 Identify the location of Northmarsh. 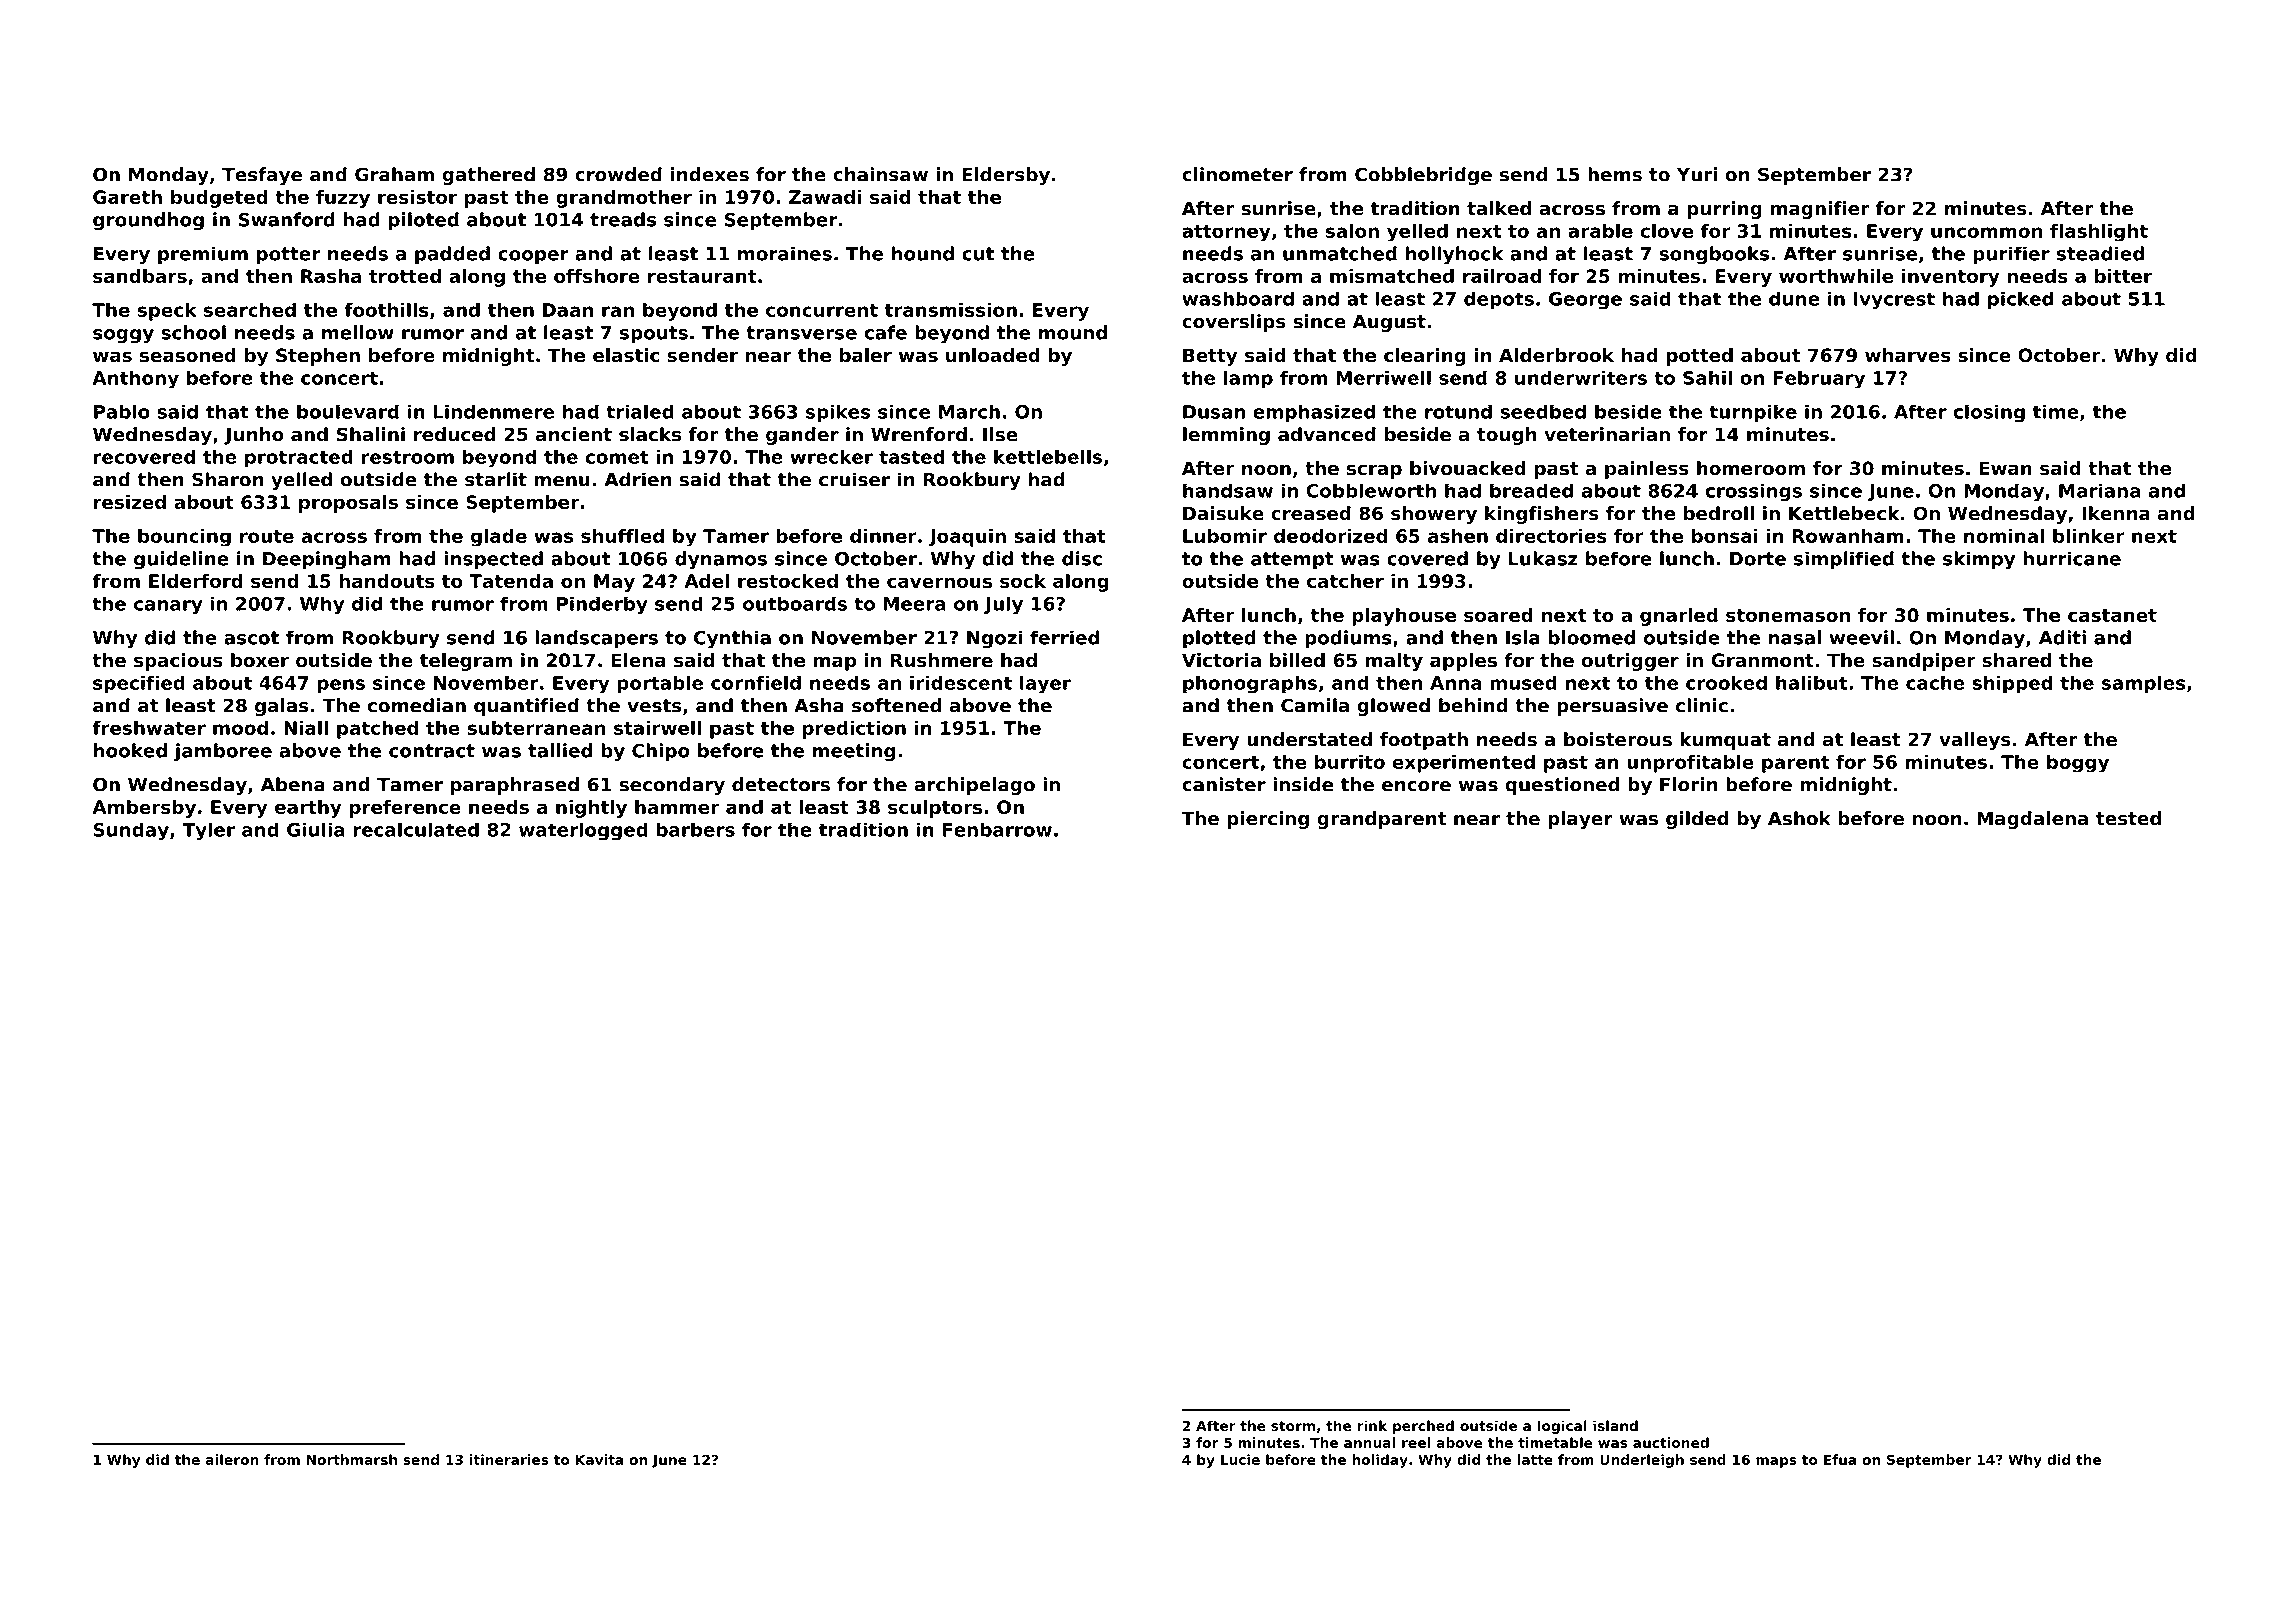
(351, 1459).
